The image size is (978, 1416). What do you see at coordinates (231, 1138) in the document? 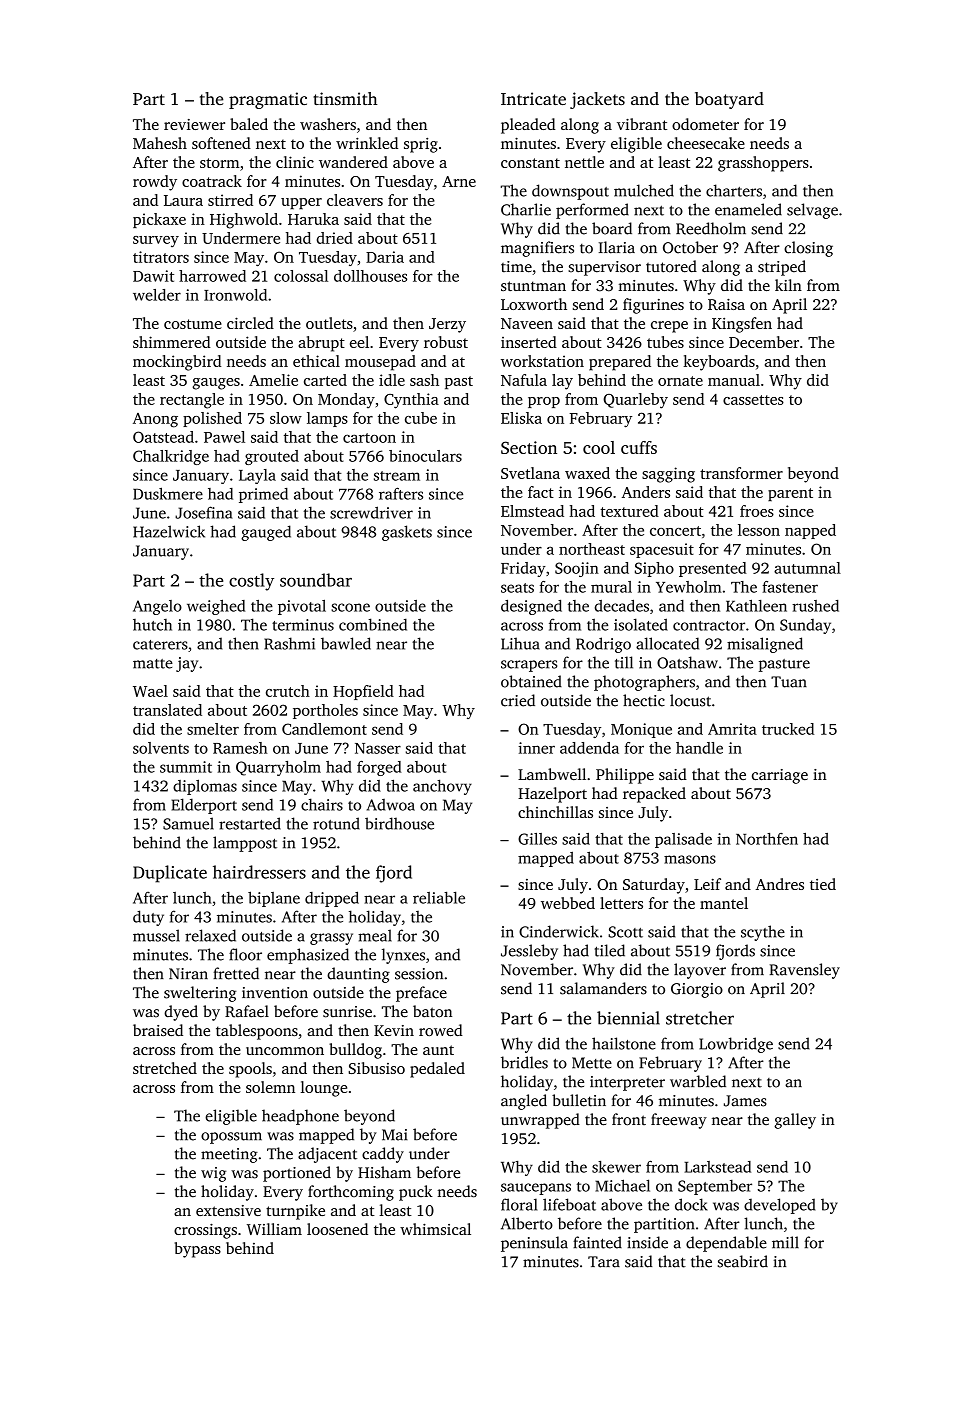
I see `opossum` at bounding box center [231, 1138].
